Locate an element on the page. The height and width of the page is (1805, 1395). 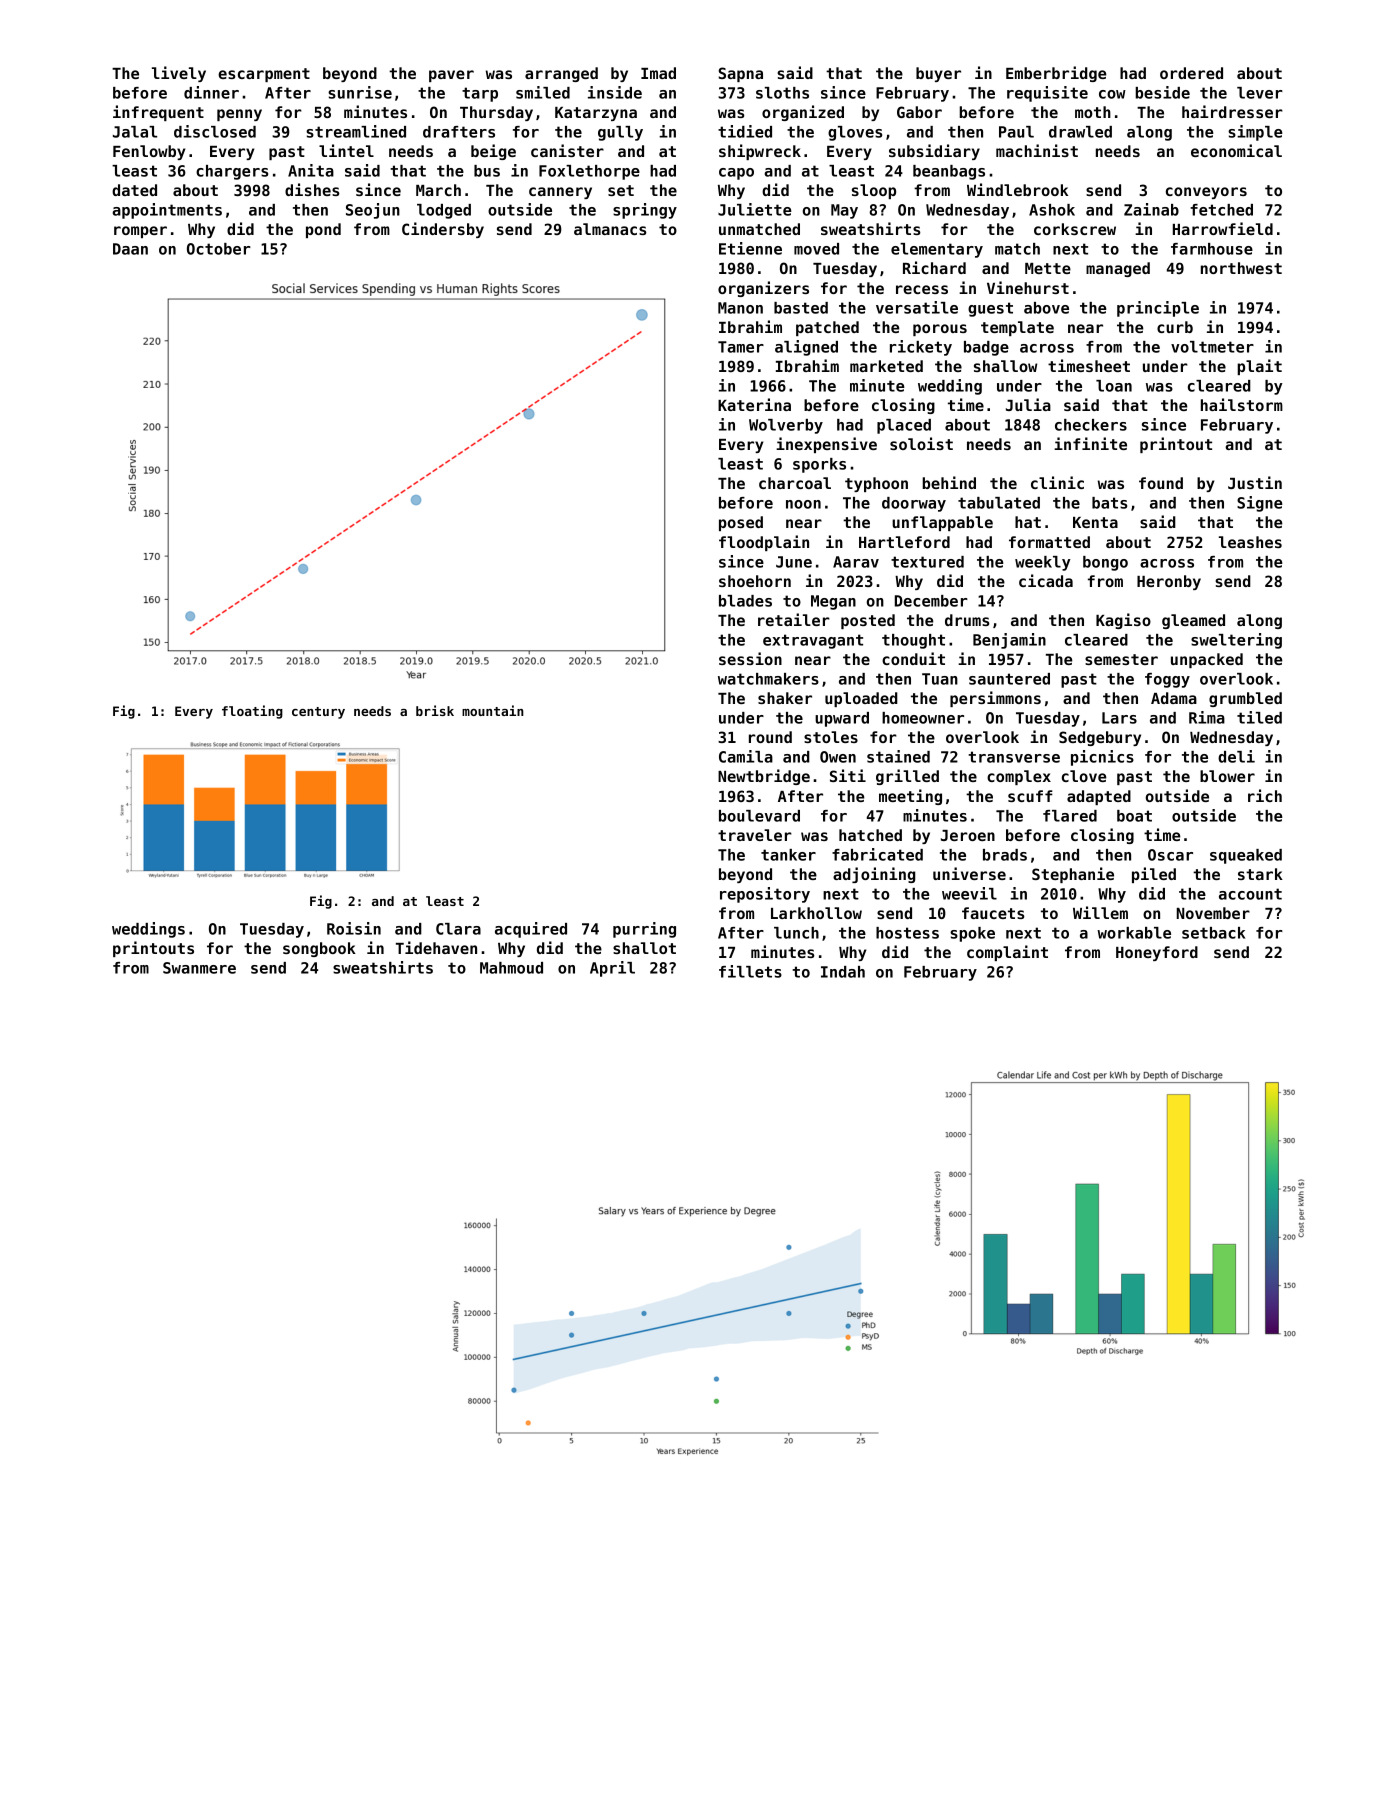
versatile is located at coordinates (917, 307).
